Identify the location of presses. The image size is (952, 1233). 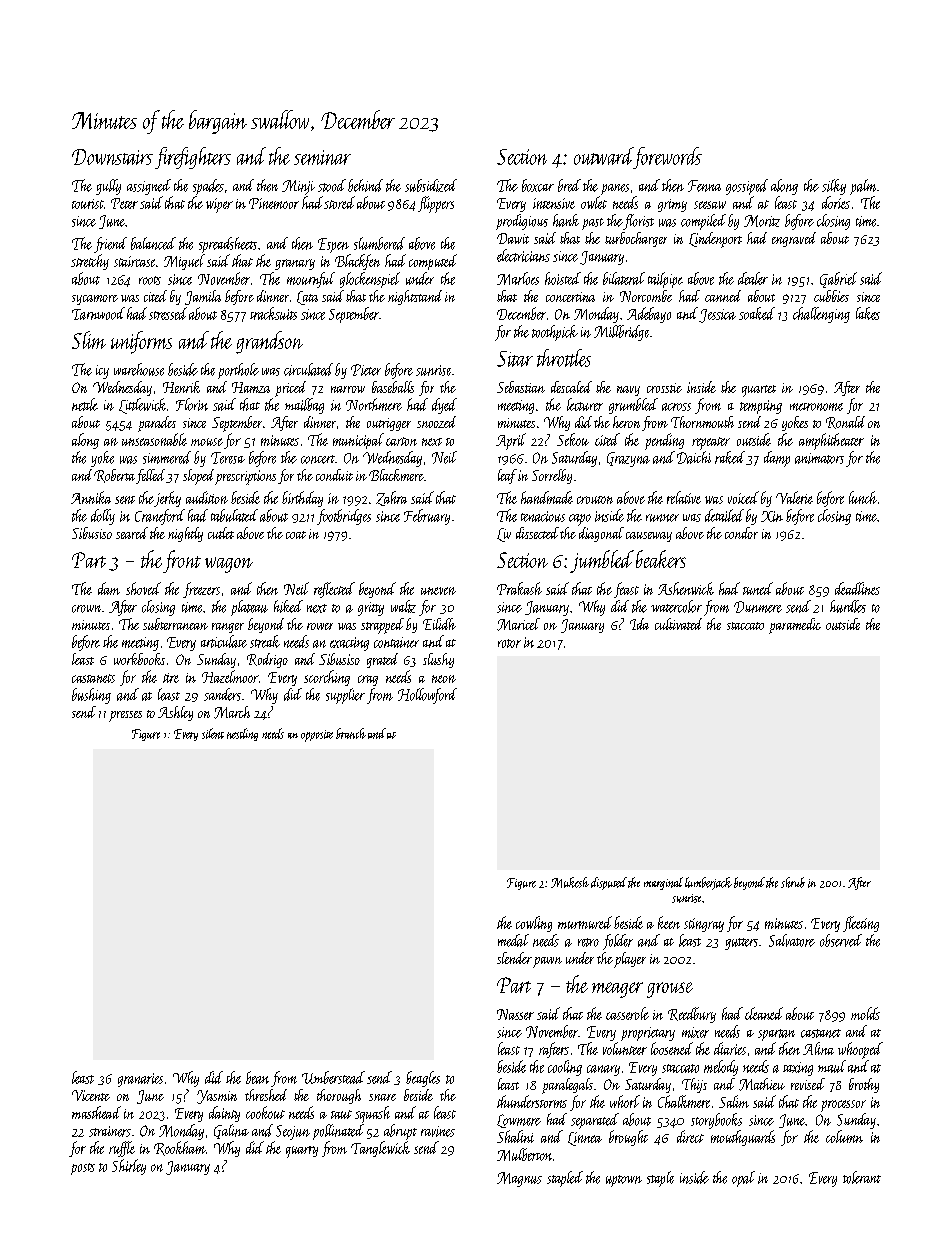
(125, 716).
